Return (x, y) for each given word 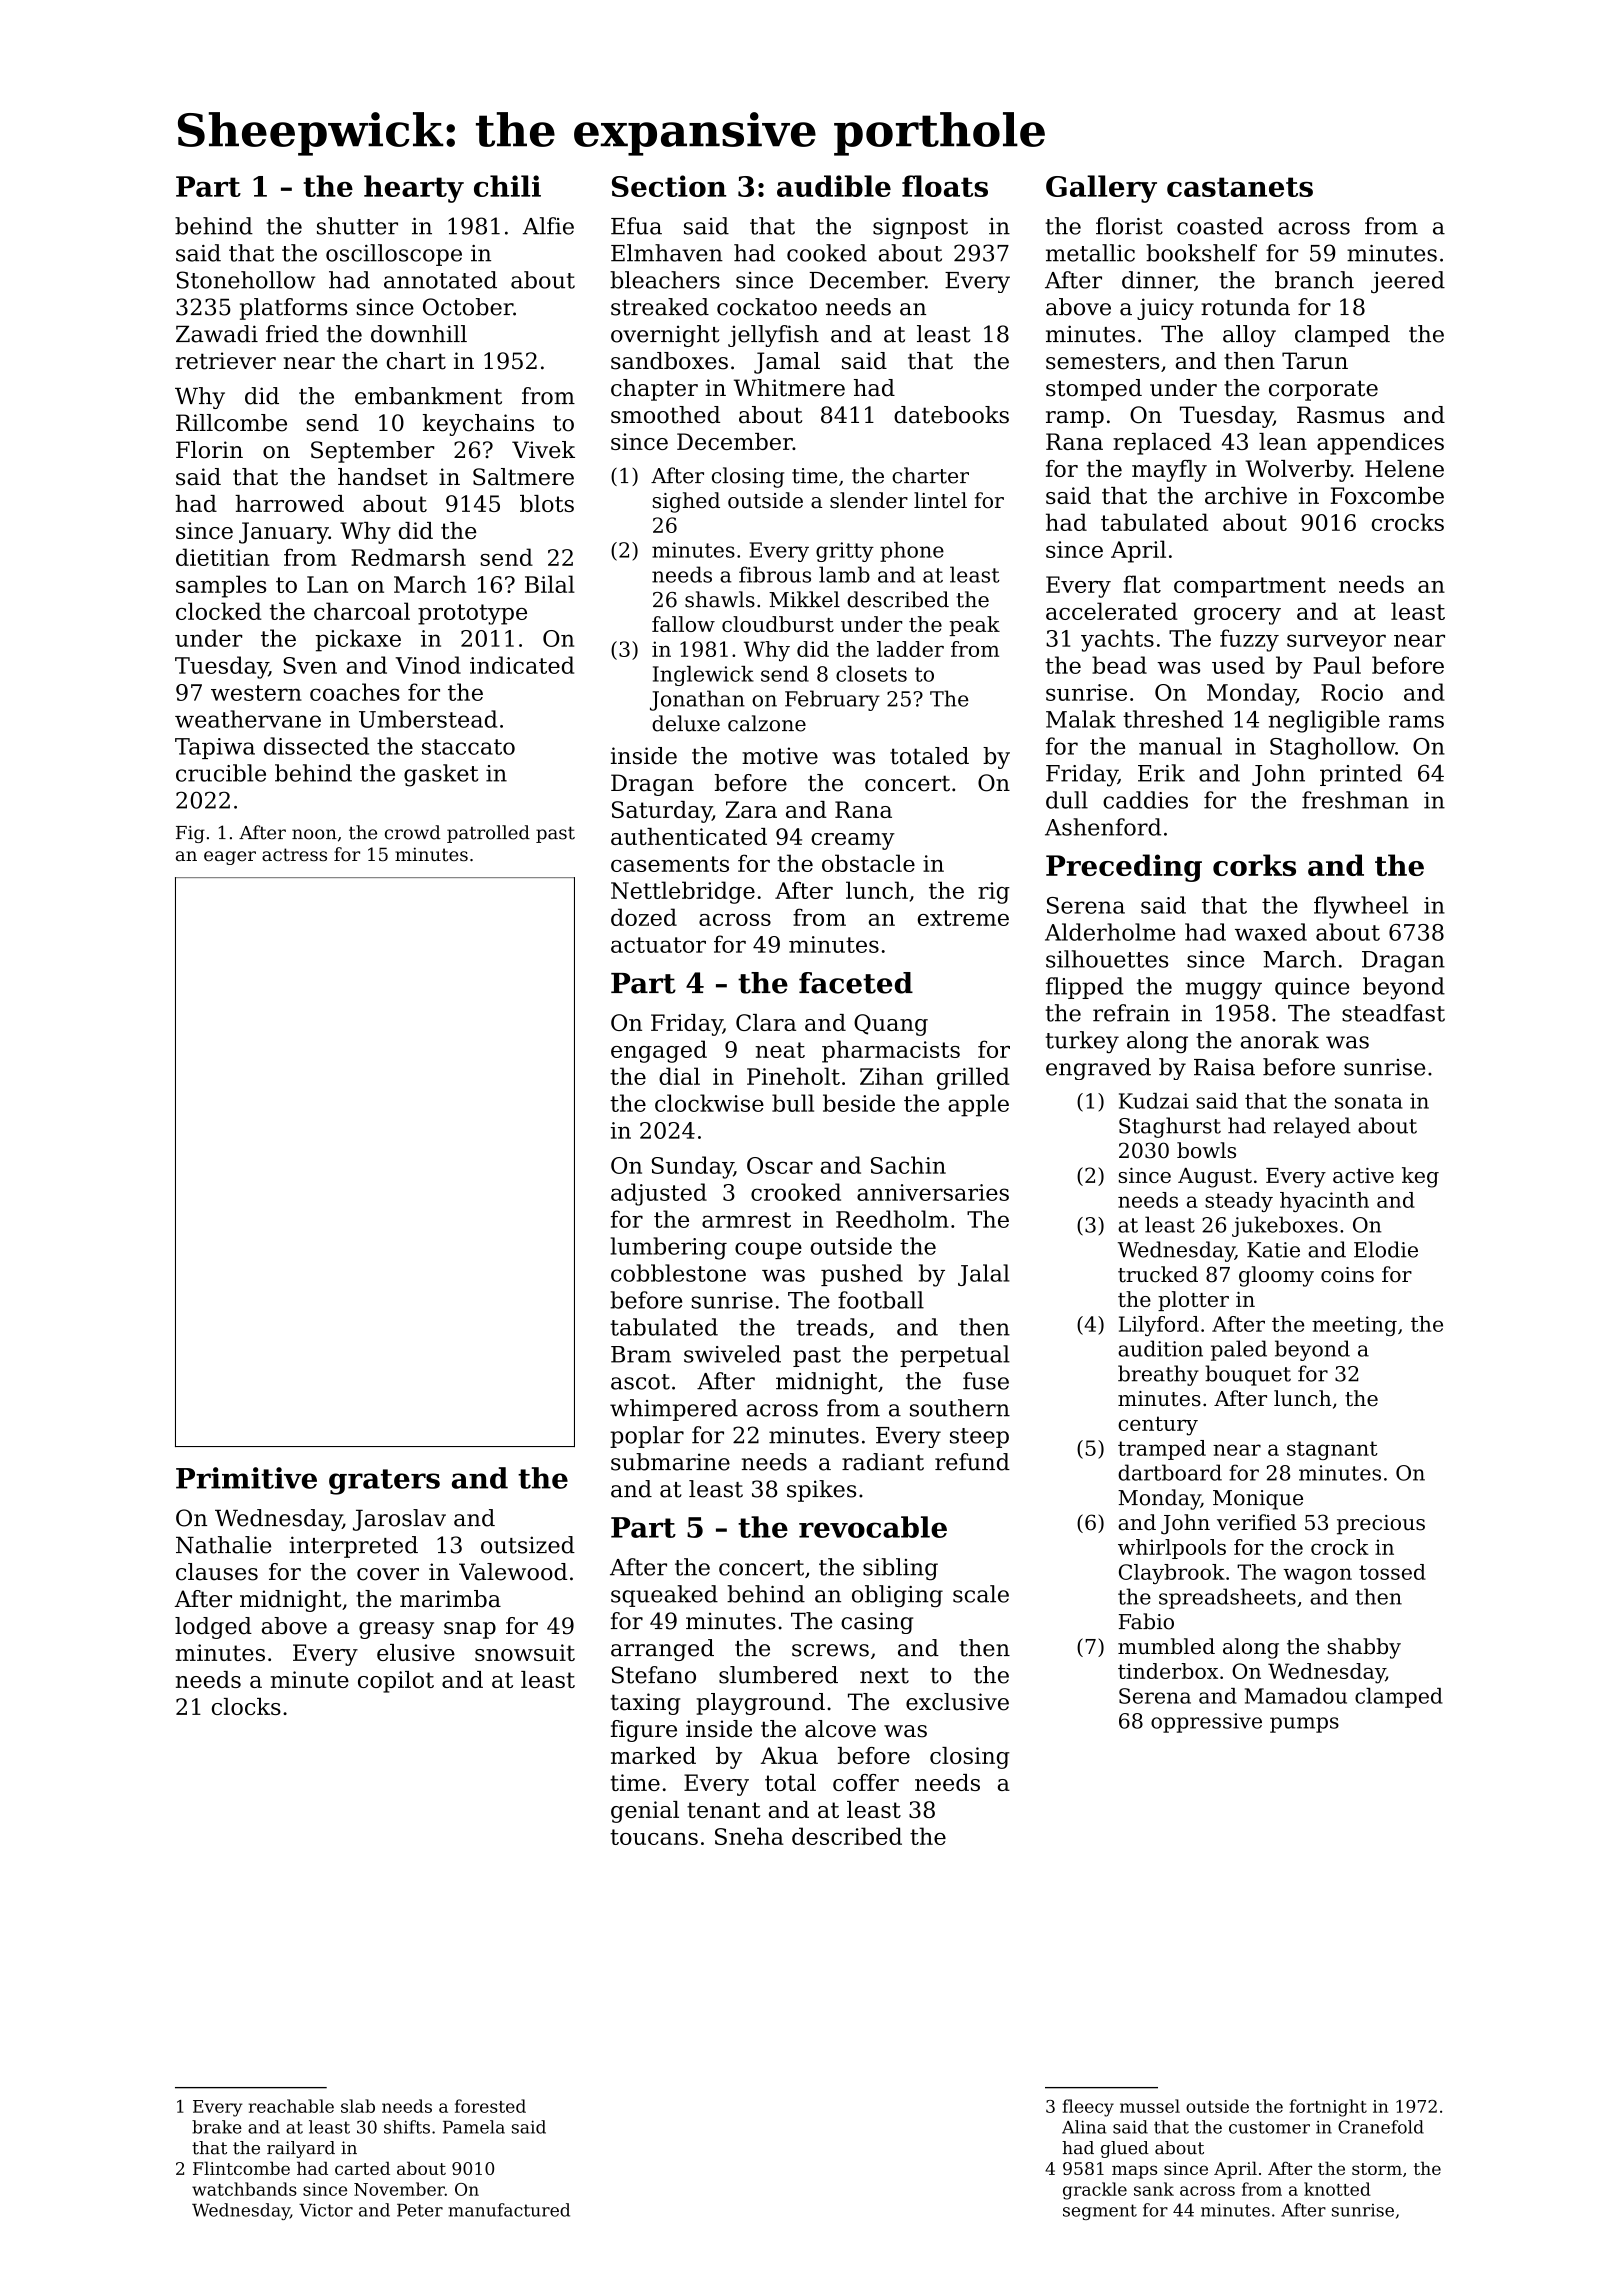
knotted (1337, 2189)
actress (294, 854)
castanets (1240, 187)
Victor (326, 2210)
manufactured (509, 2210)
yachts (1117, 640)
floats (945, 186)
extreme (963, 918)
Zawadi (217, 334)
